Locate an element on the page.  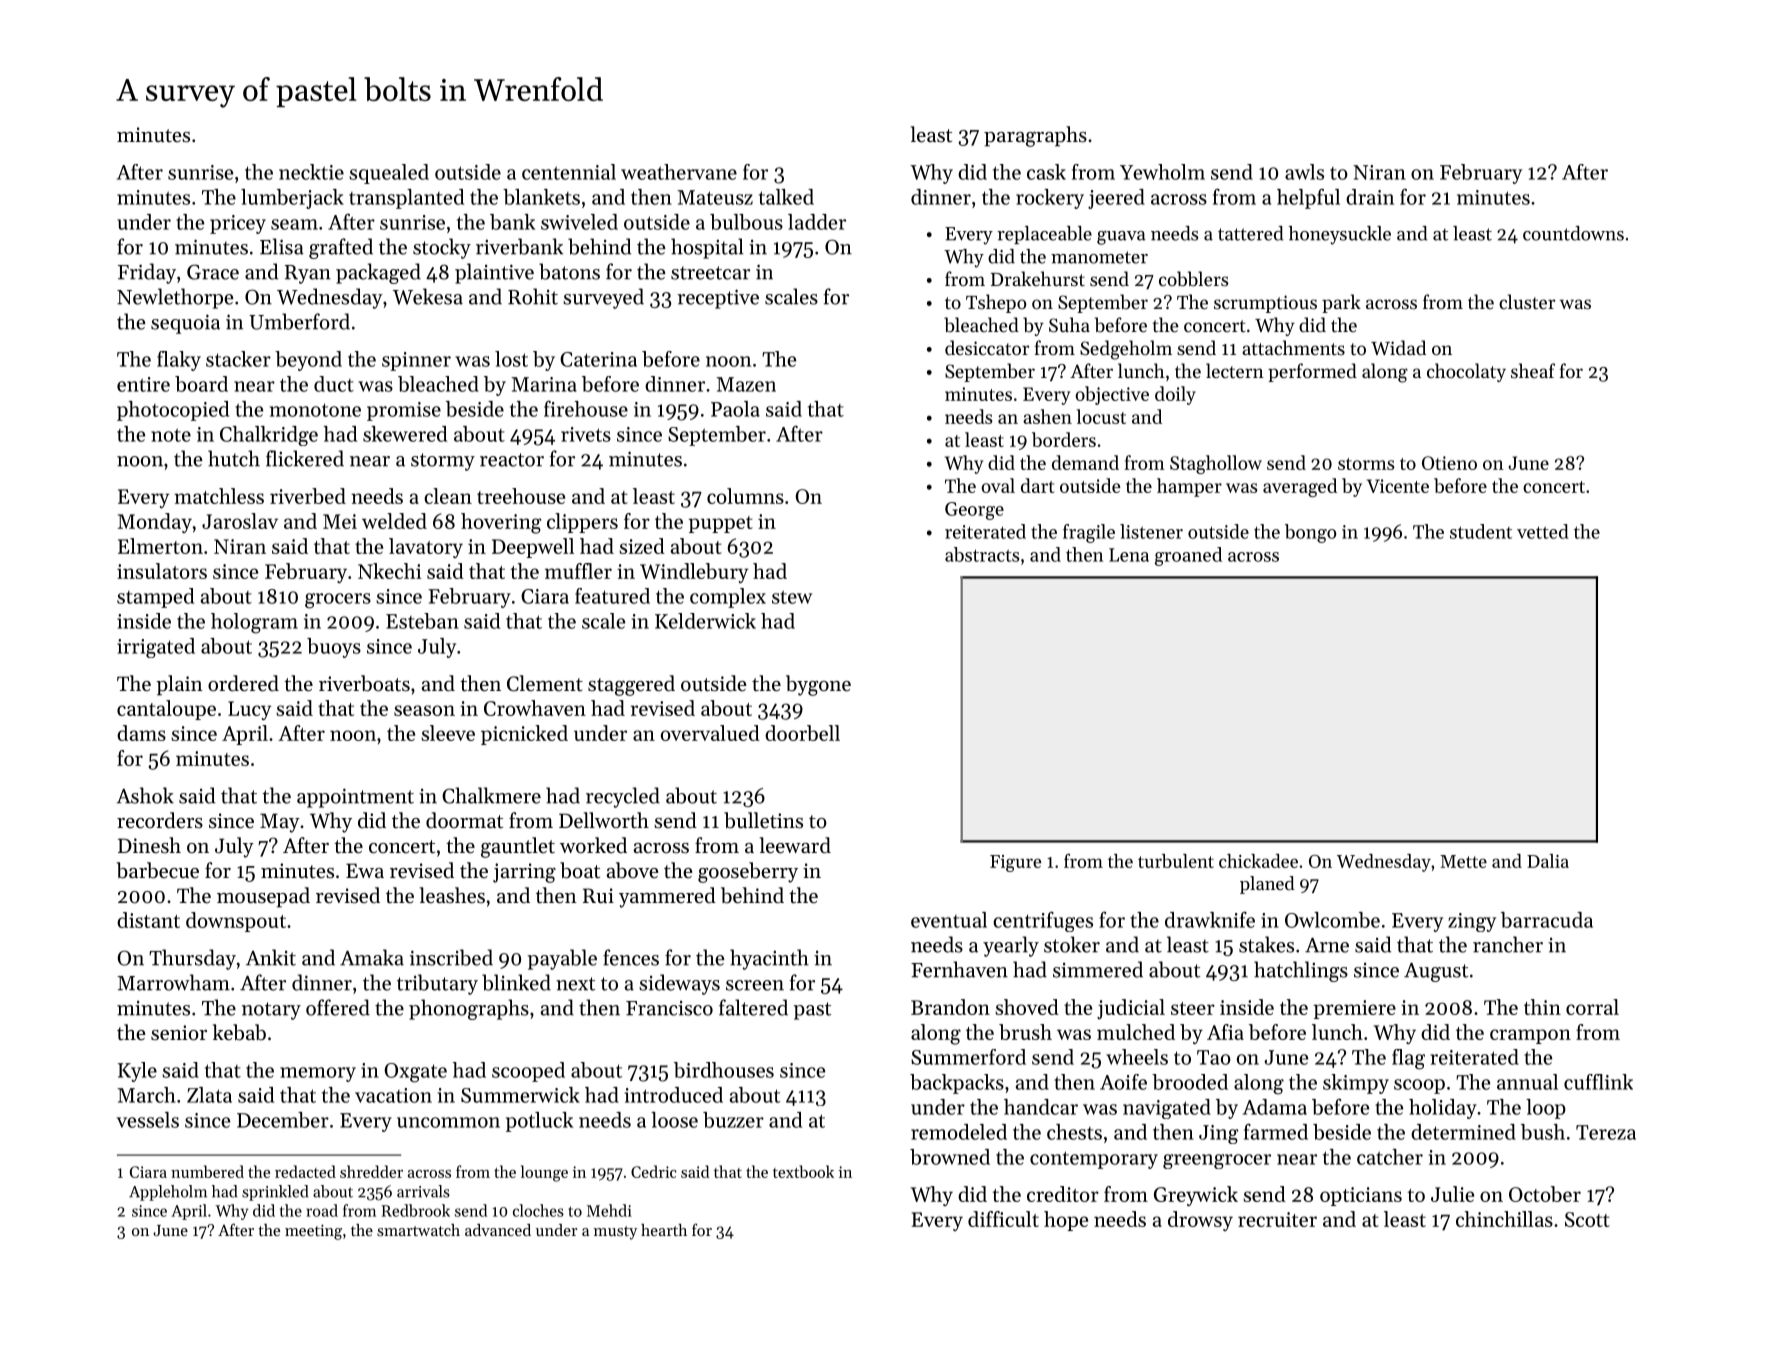
fences is located at coordinates (631, 957).
